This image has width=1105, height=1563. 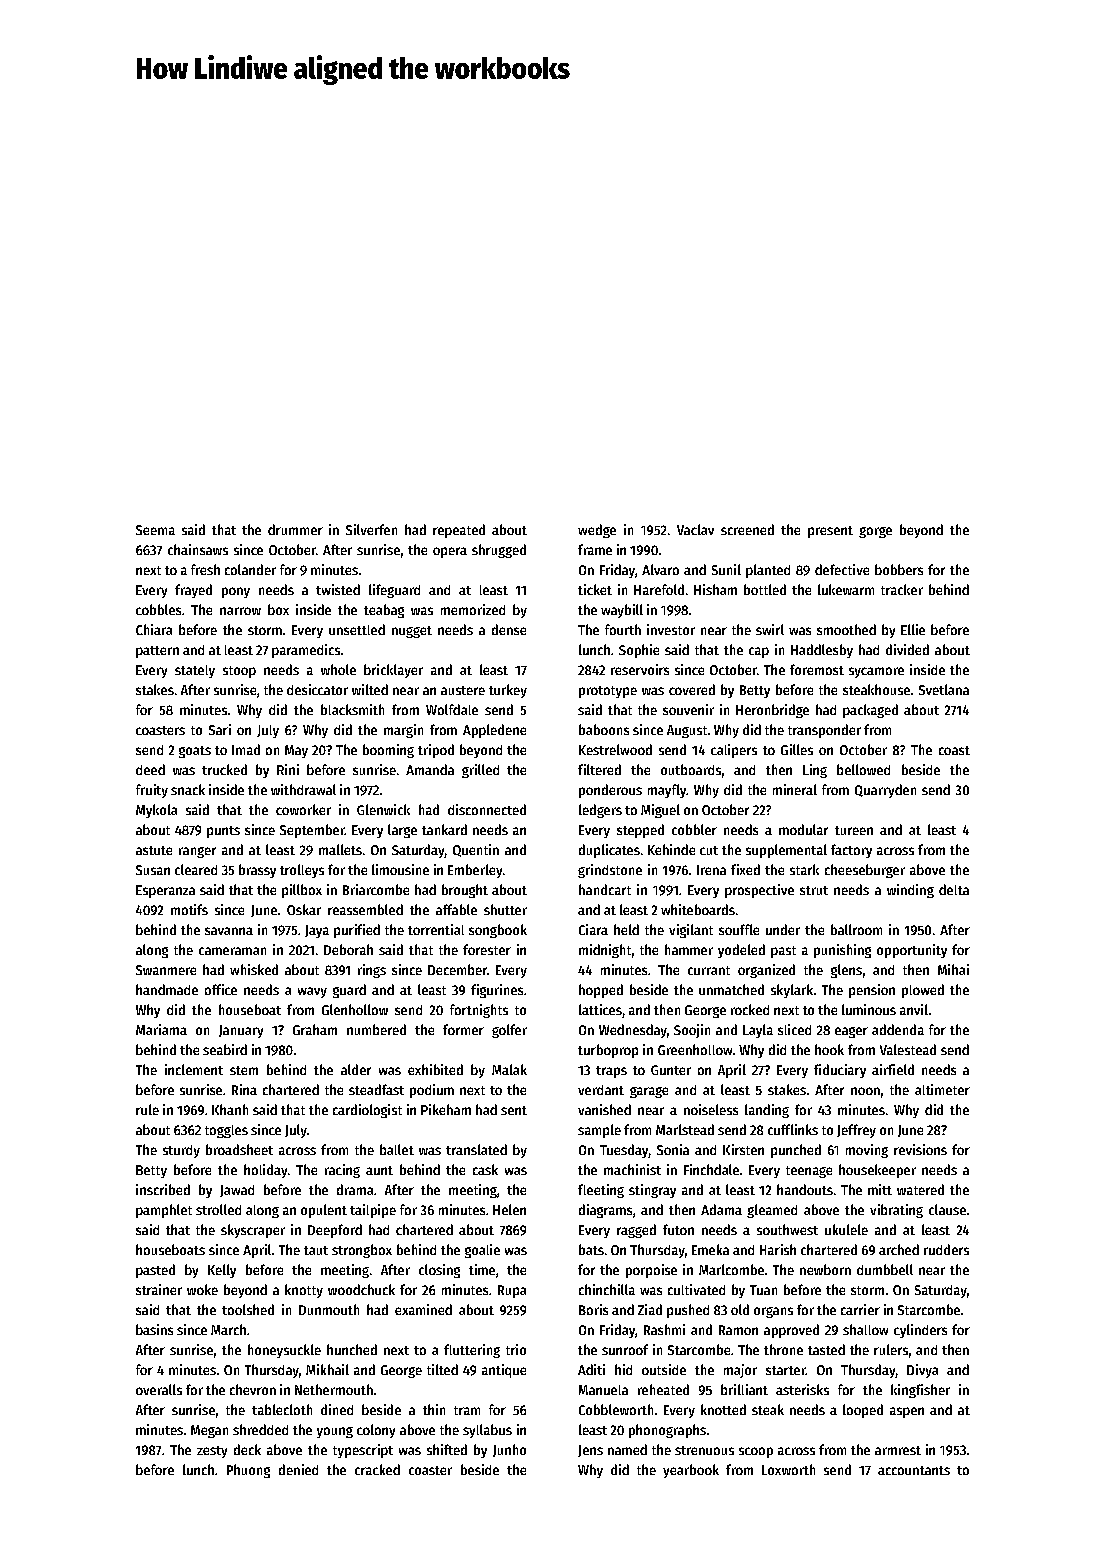 I want to click on cracked, so click(x=377, y=1469).
